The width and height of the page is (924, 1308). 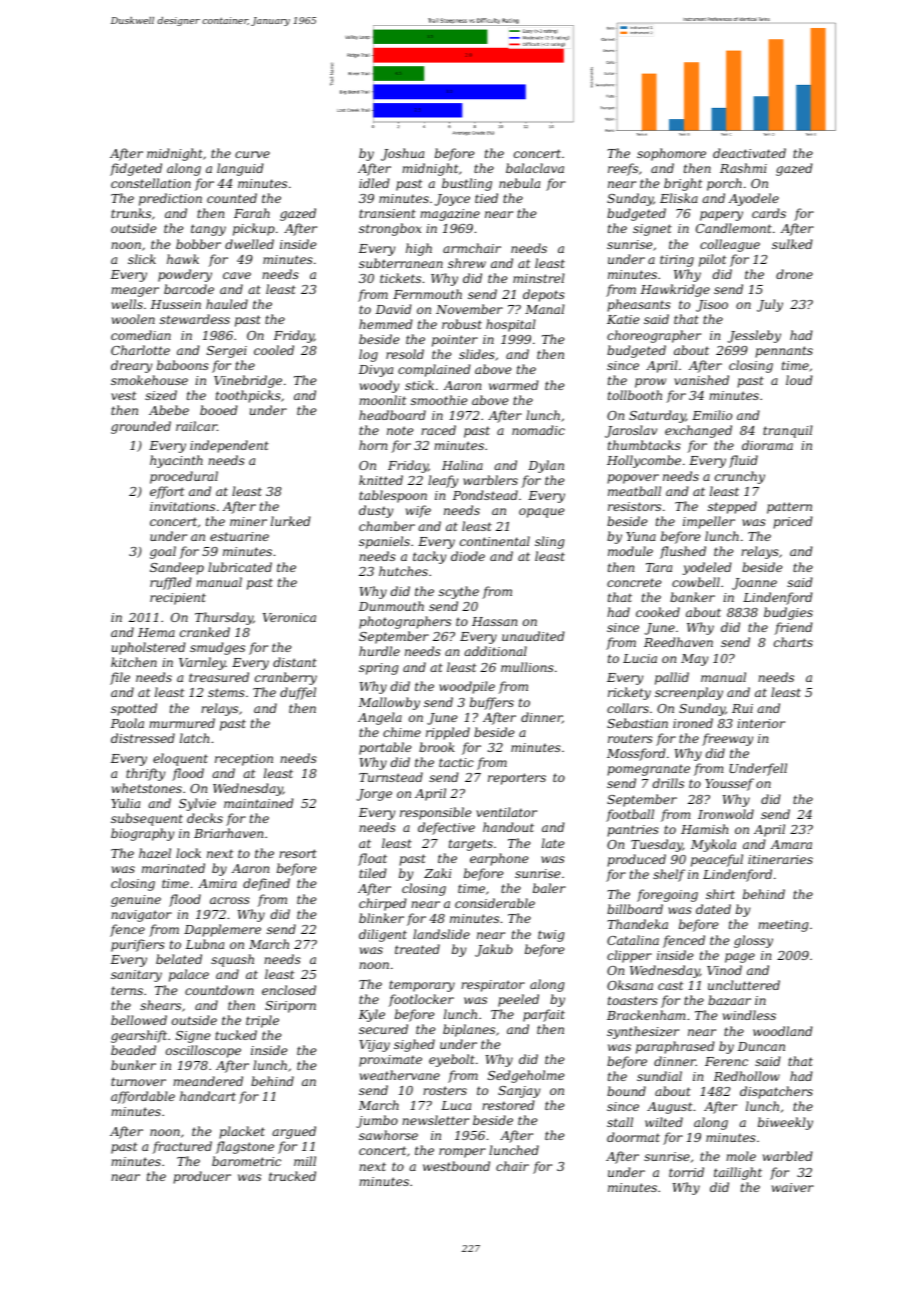 What do you see at coordinates (202, 1177) in the page?
I see `producer` at bounding box center [202, 1177].
